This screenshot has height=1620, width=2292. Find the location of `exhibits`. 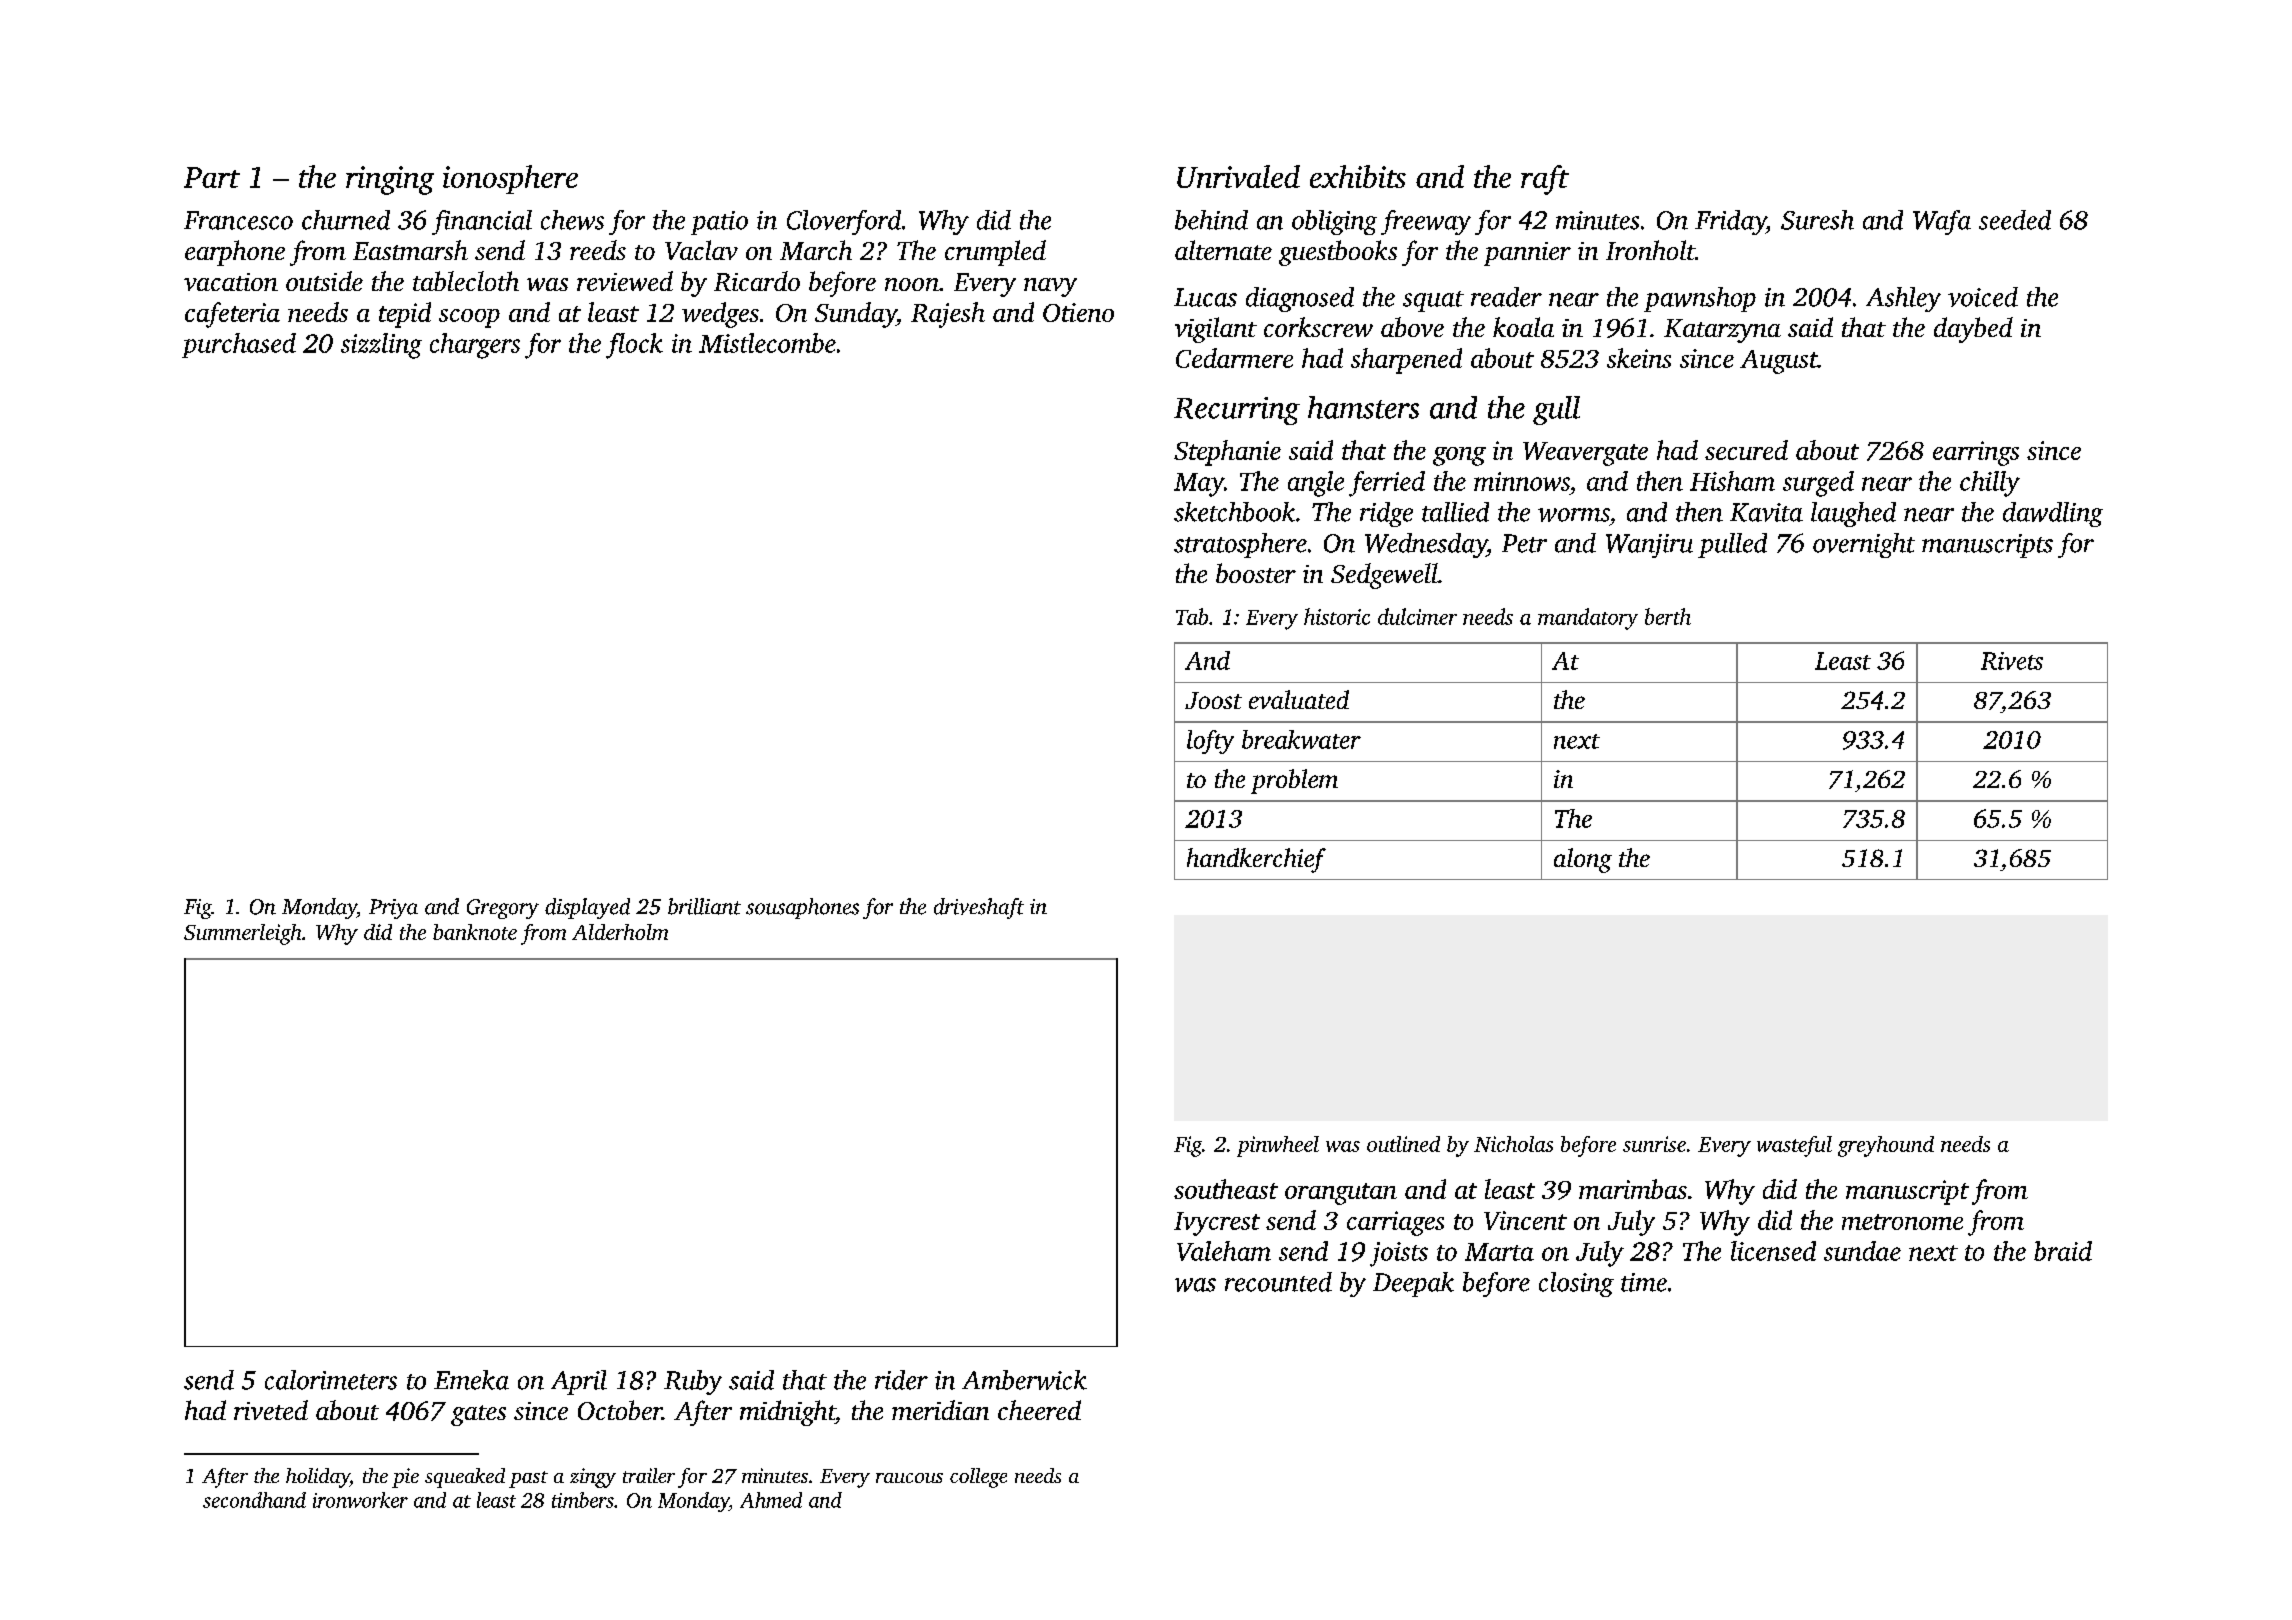

exhibits is located at coordinates (1358, 176).
